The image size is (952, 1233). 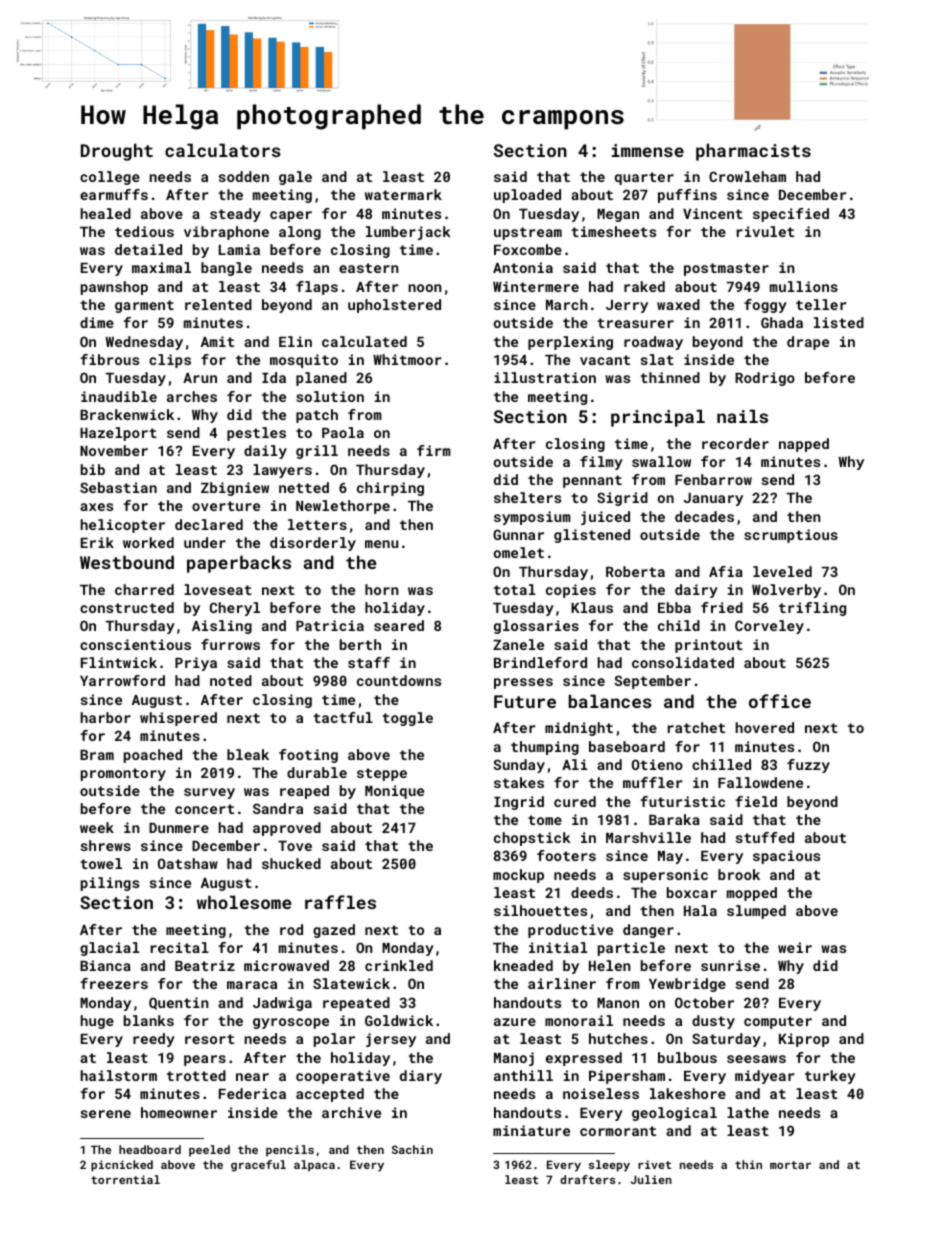 What do you see at coordinates (258, 1166) in the image?
I see `graceful` at bounding box center [258, 1166].
